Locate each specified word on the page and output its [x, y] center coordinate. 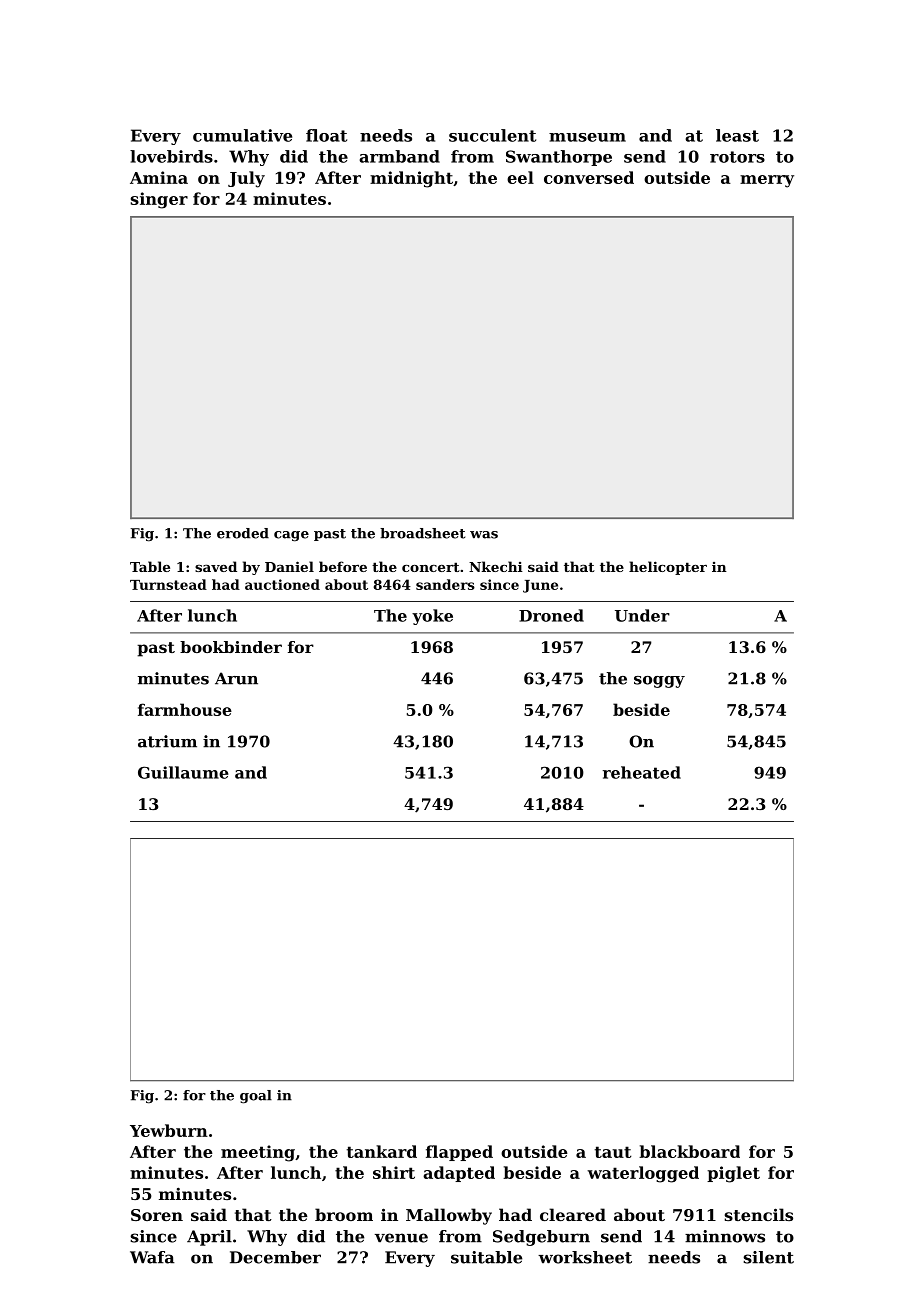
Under [642, 615]
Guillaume [183, 772]
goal [256, 1097]
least [737, 135]
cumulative [242, 135]
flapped [459, 1153]
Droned [551, 615]
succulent [492, 135]
